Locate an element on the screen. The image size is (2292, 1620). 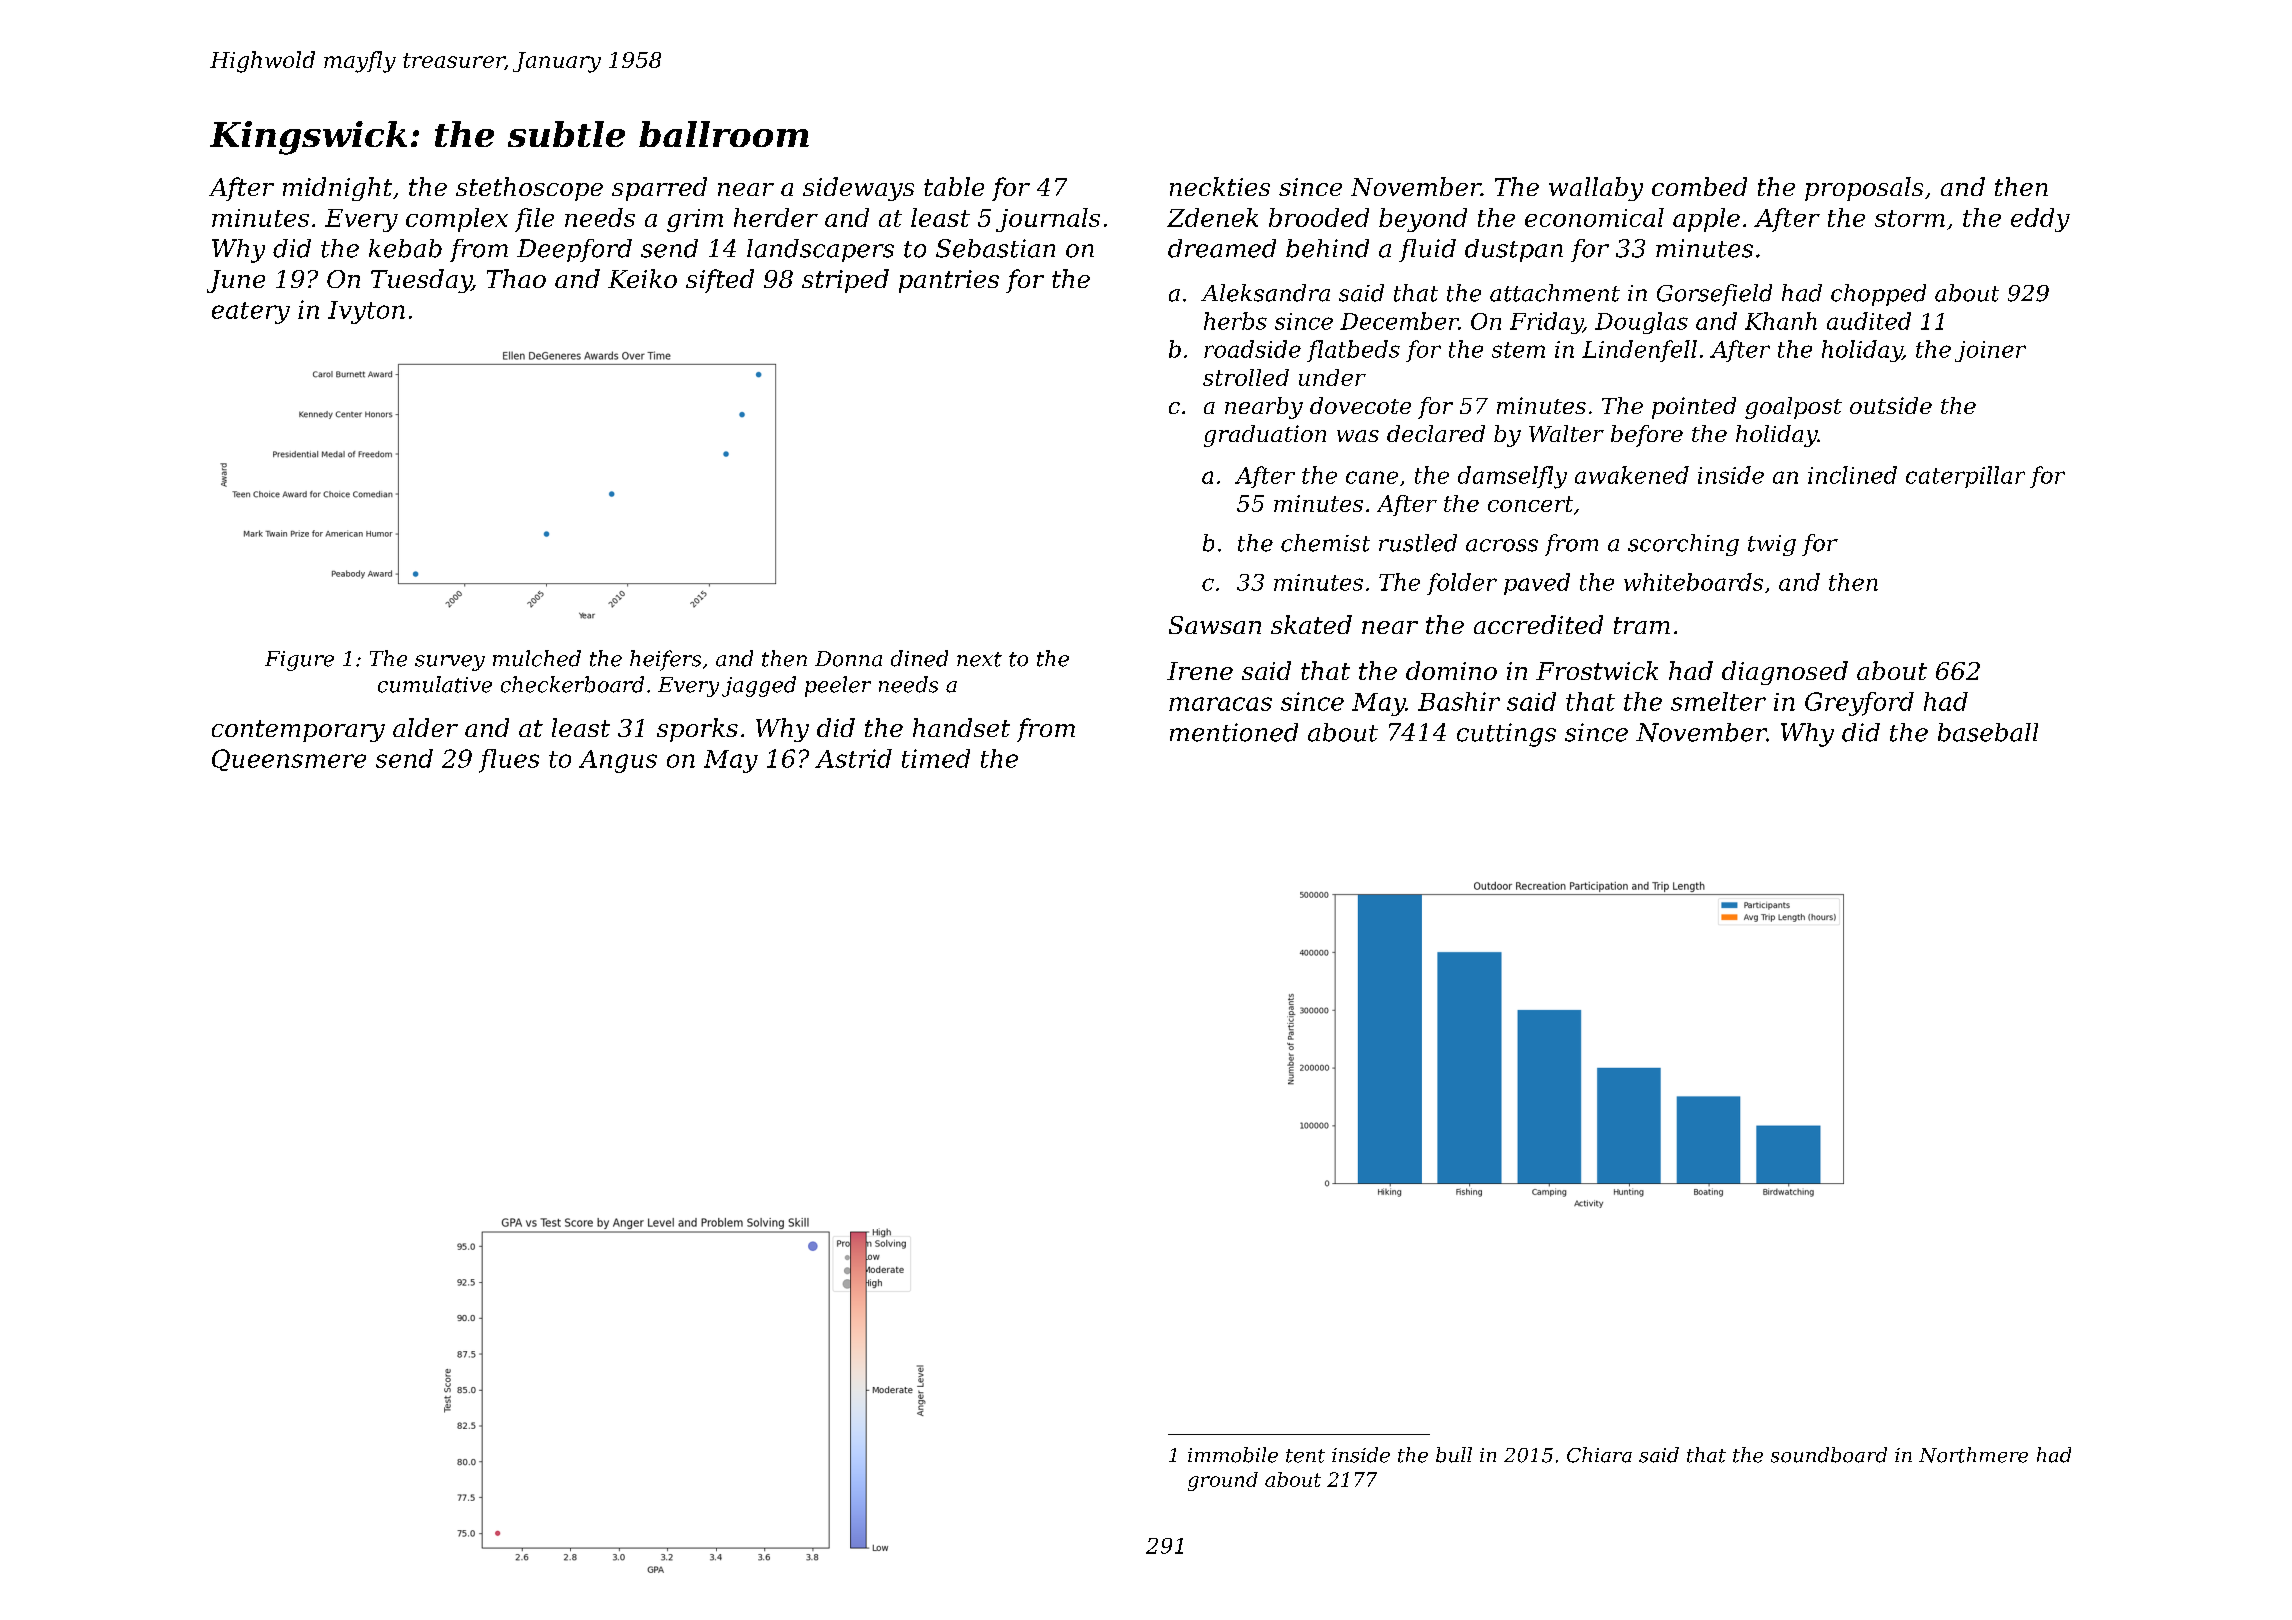
soundboard is located at coordinates (1829, 1455).
